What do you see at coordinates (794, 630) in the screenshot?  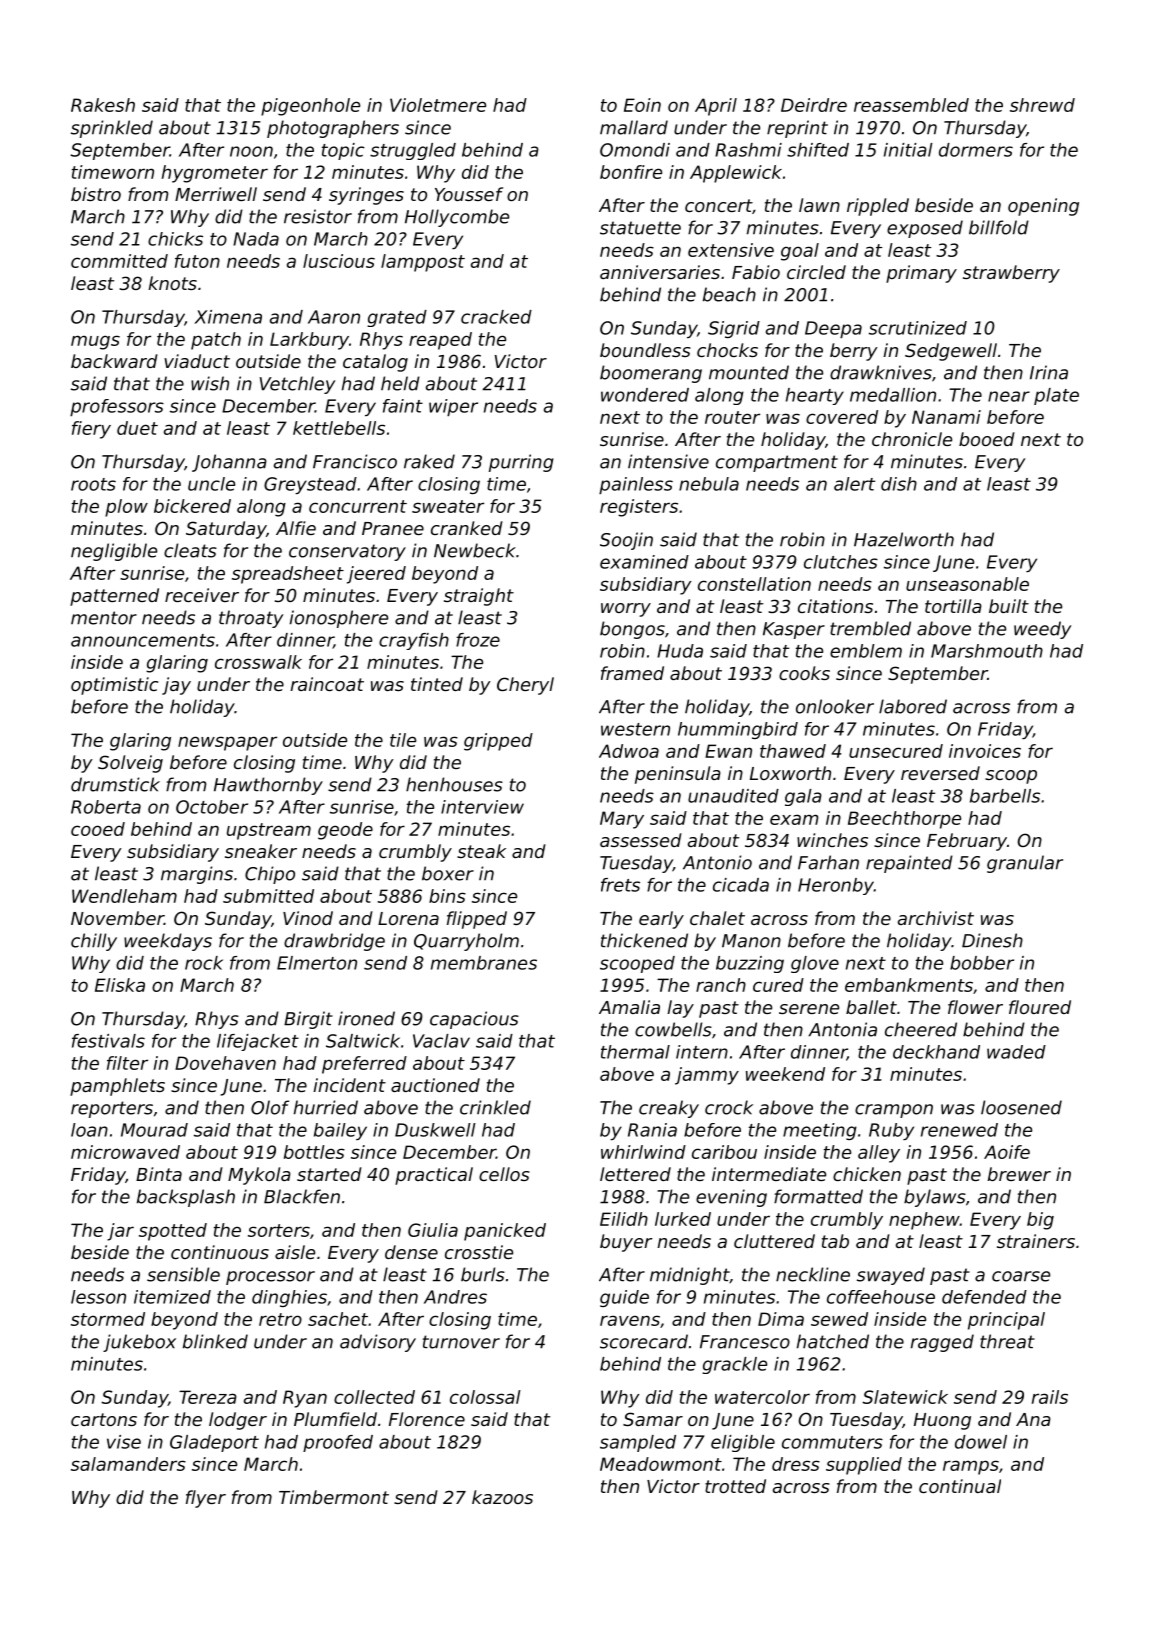 I see `Kasper` at bounding box center [794, 630].
